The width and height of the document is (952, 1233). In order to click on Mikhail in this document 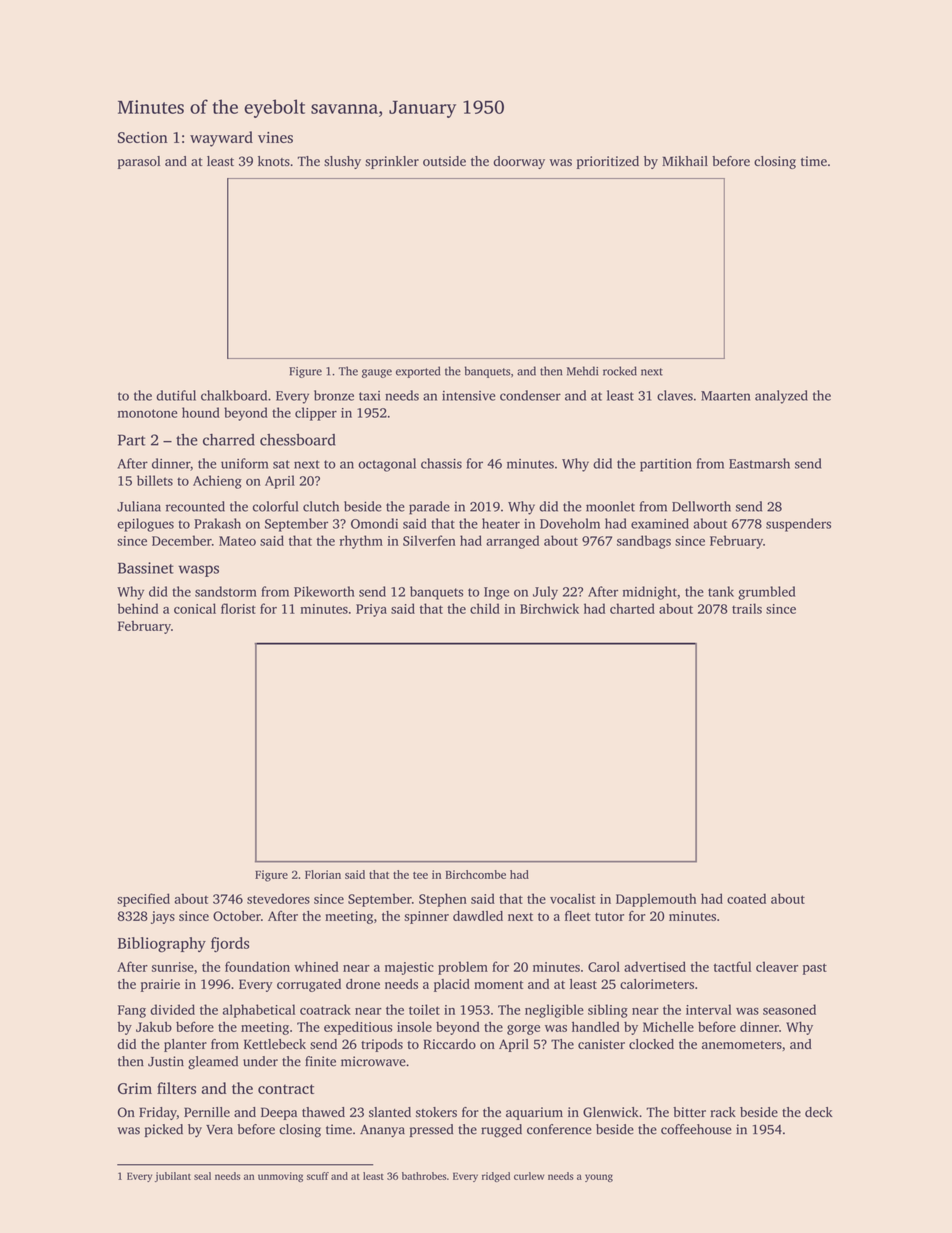, I will do `click(685, 161)`.
